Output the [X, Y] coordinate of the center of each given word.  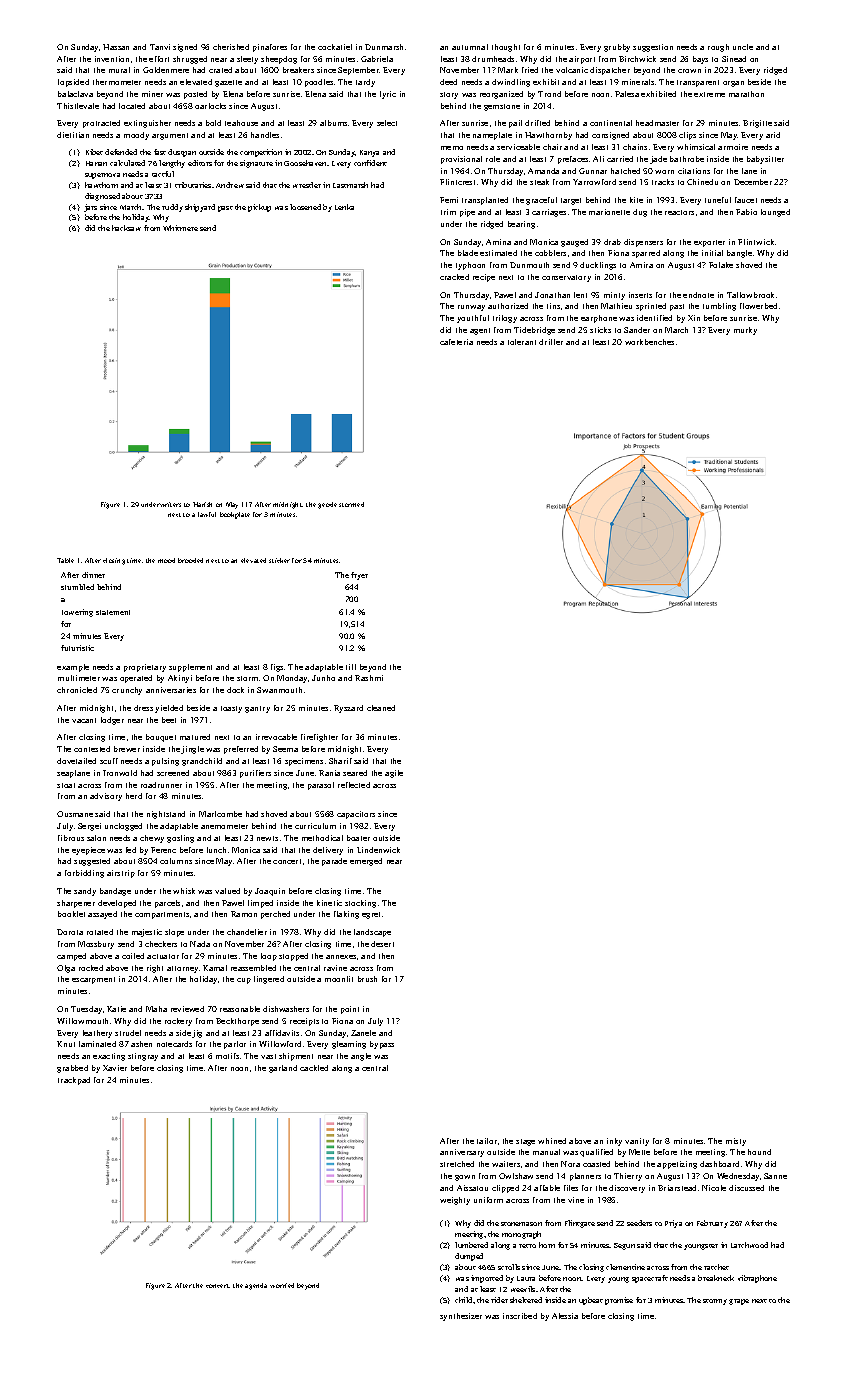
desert [382, 944]
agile [394, 774]
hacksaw [126, 228]
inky [614, 1142]
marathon [746, 94]
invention [112, 59]
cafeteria [456, 342]
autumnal [470, 47]
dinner [93, 575]
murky [745, 331]
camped [71, 957]
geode [327, 505]
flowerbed [758, 306]
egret [371, 915]
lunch [216, 850]
